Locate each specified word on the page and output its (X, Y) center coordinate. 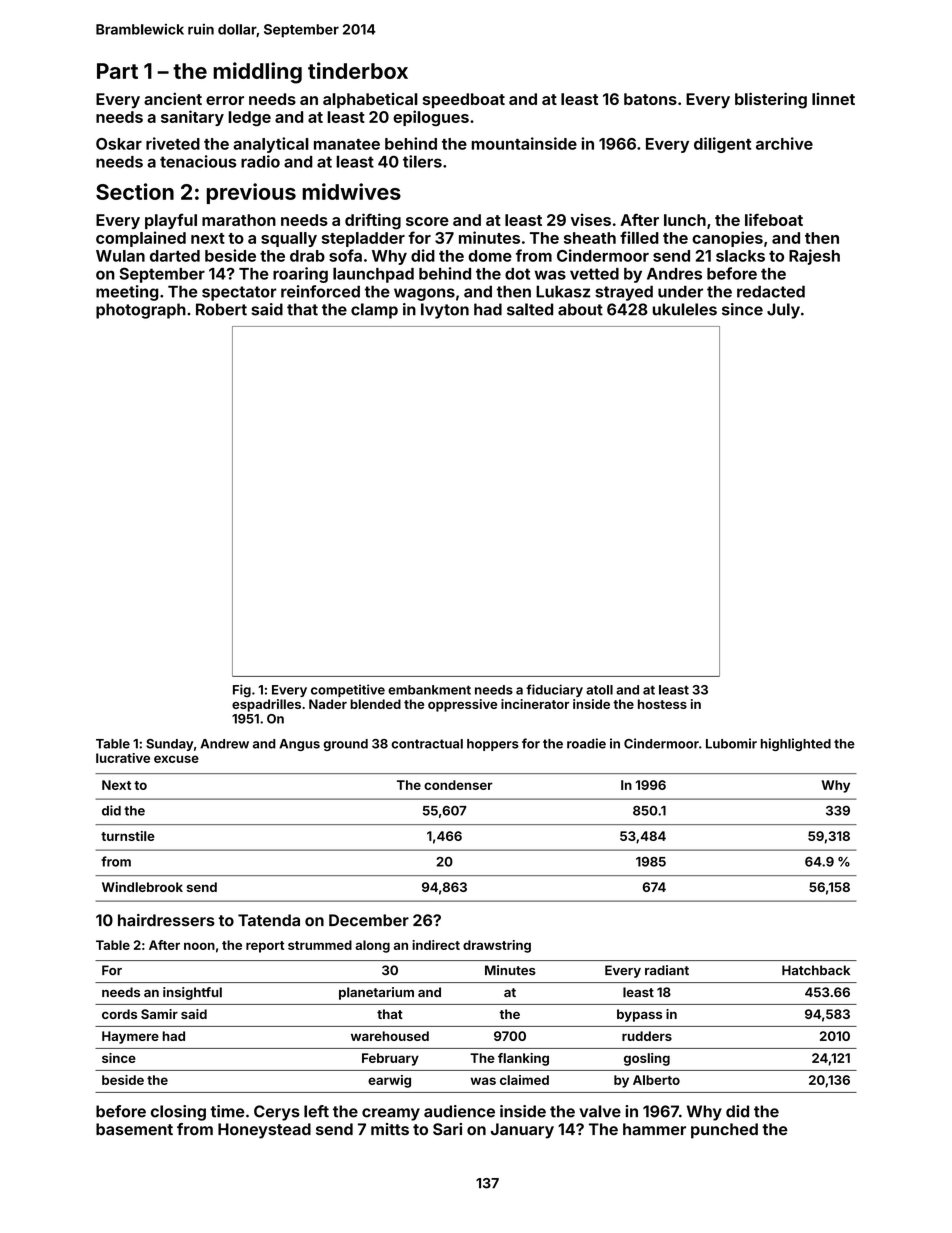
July (783, 311)
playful (171, 221)
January (522, 1131)
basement (134, 1129)
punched (724, 1131)
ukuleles (685, 309)
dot (517, 274)
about (580, 309)
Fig (242, 690)
